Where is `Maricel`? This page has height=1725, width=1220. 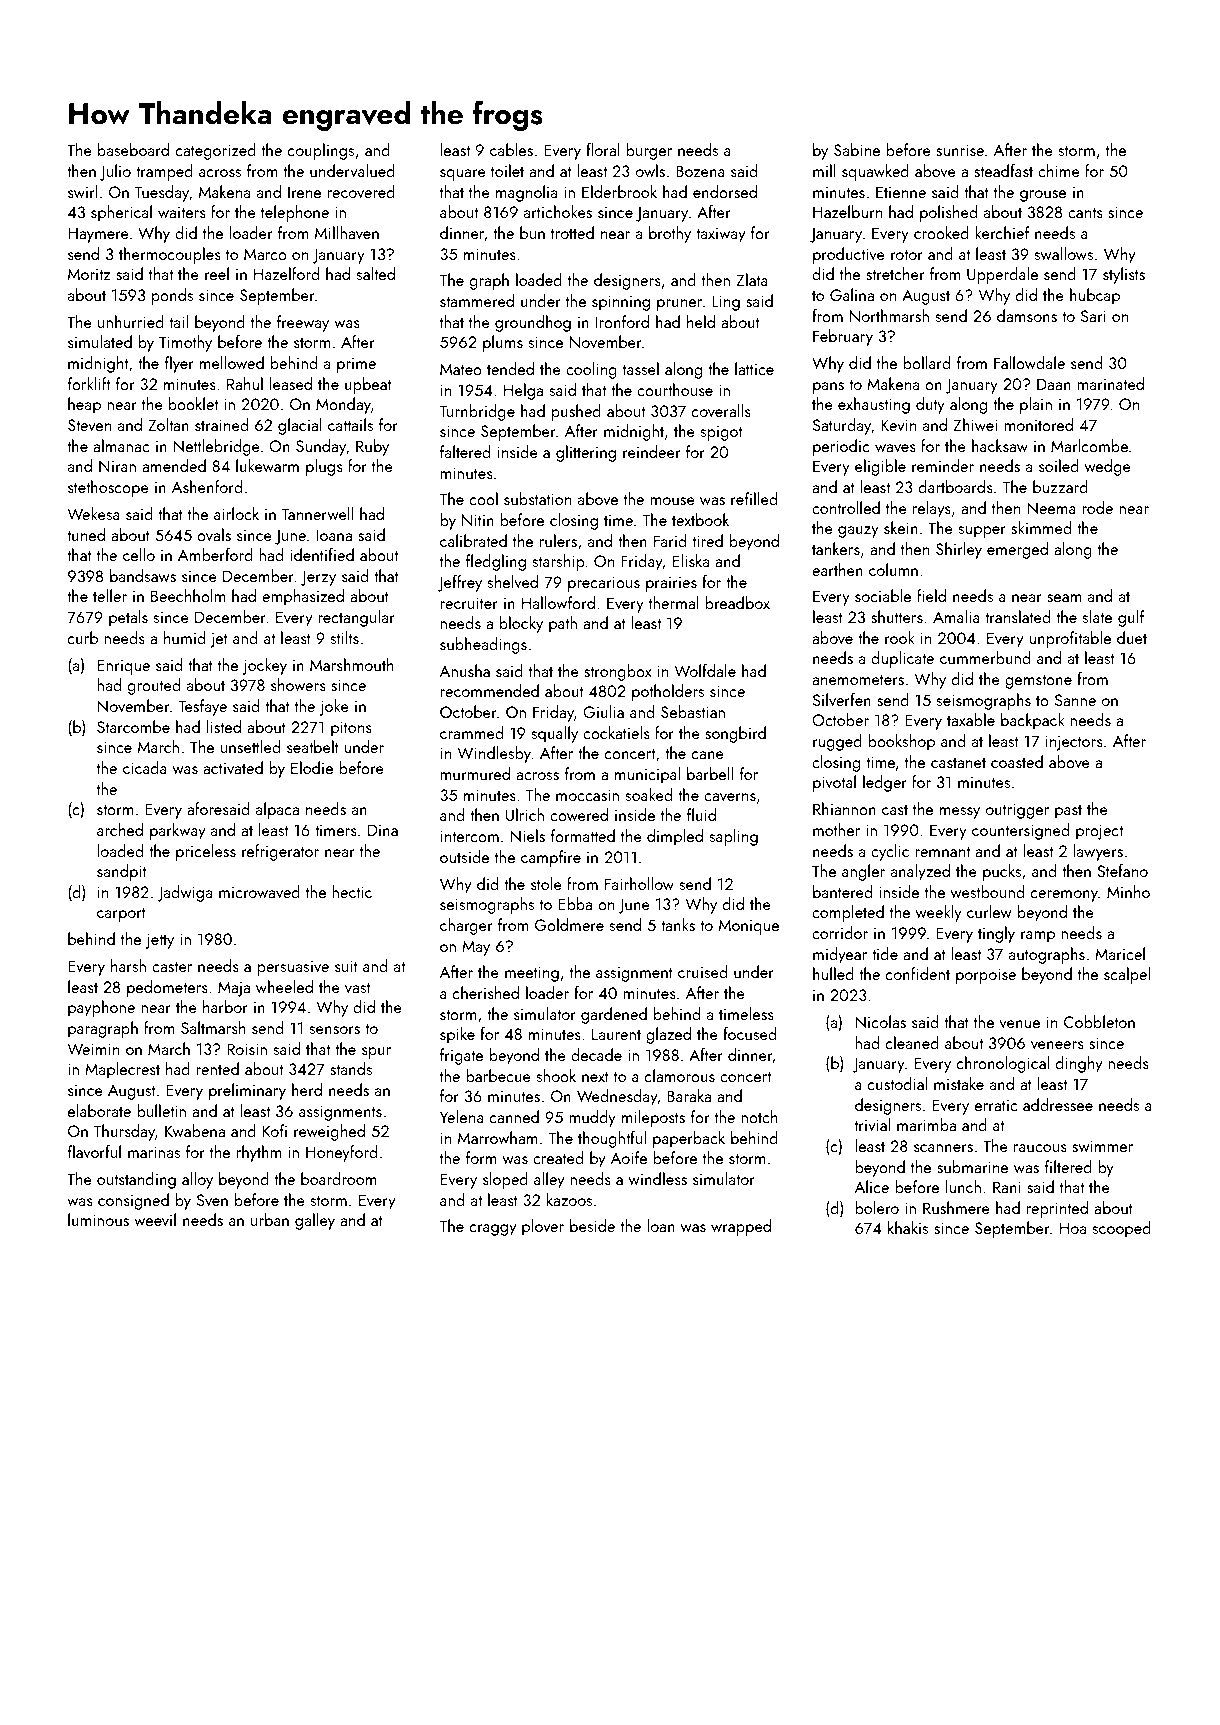 Maricel is located at coordinates (1120, 953).
